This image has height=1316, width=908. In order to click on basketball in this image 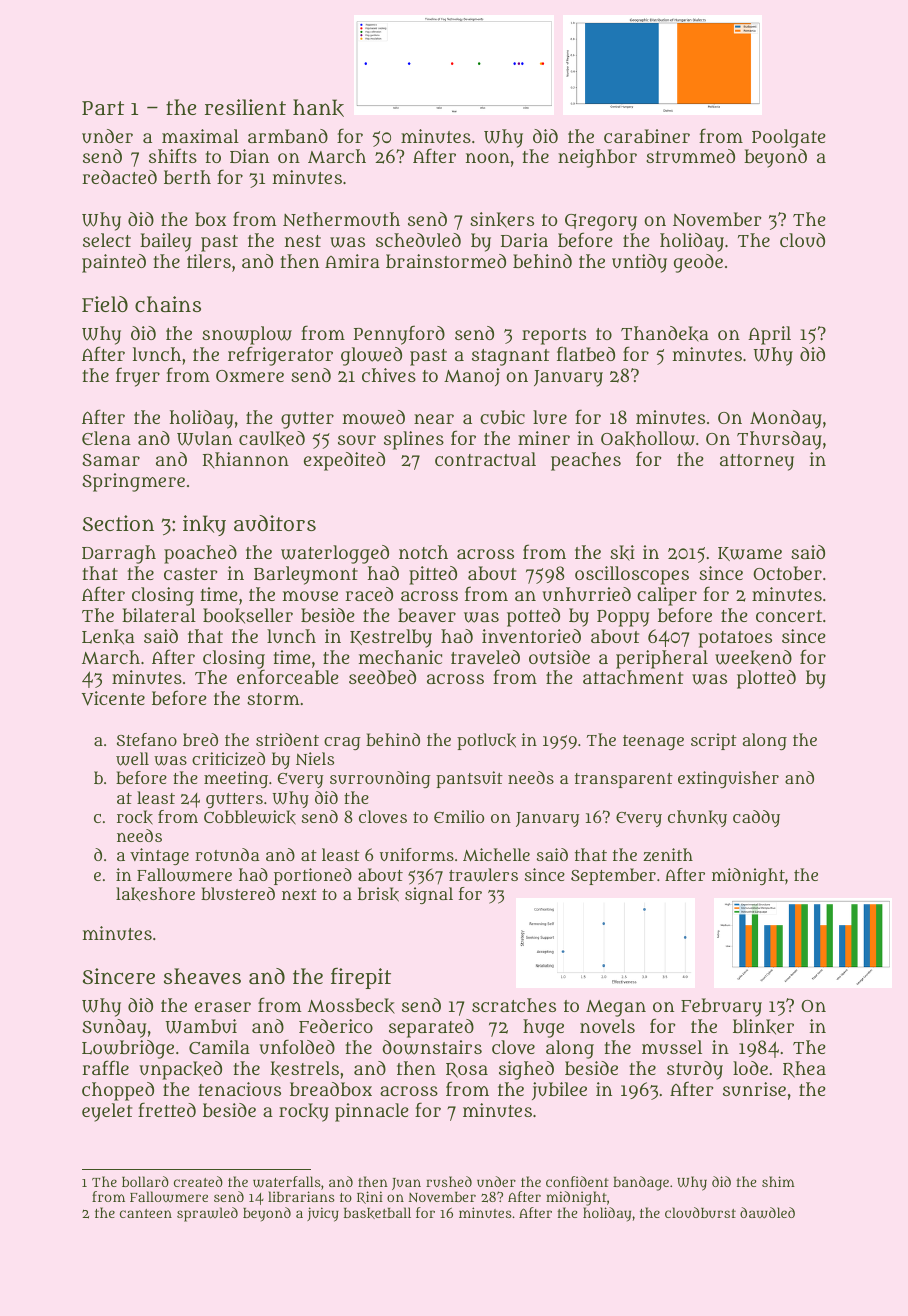, I will do `click(377, 1213)`.
